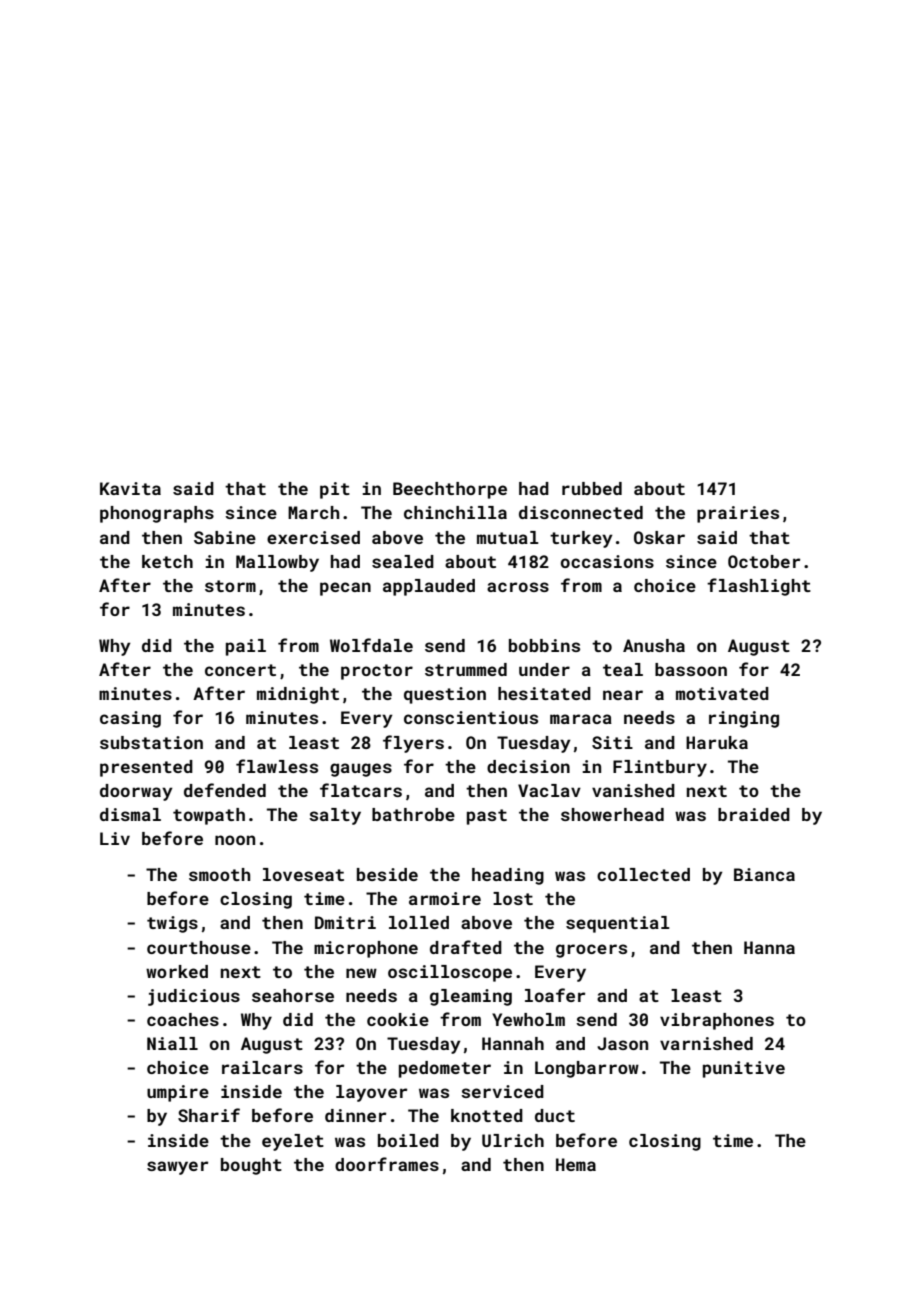  What do you see at coordinates (607, 561) in the screenshot?
I see `occasions` at bounding box center [607, 561].
